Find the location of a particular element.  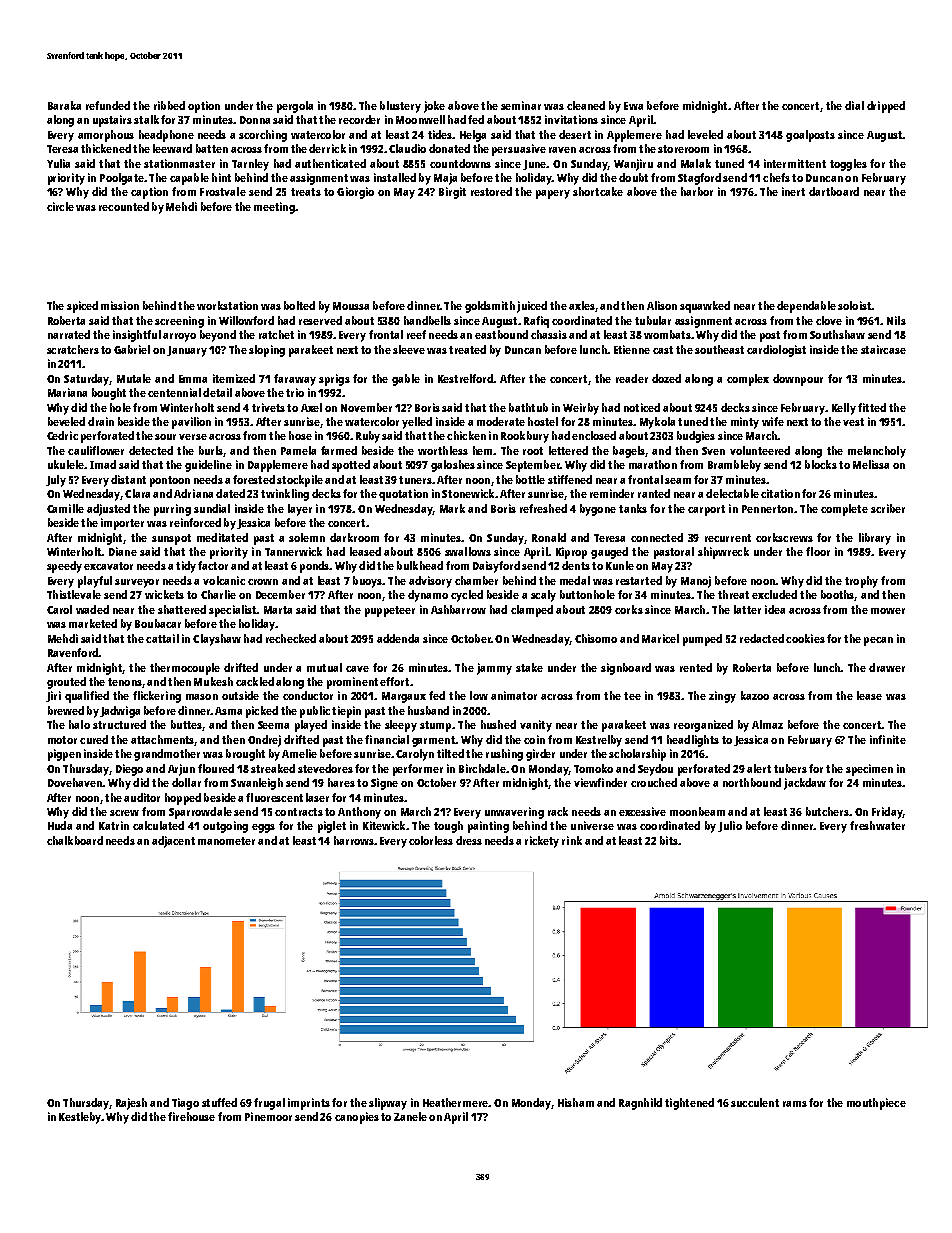

library is located at coordinates (875, 539).
